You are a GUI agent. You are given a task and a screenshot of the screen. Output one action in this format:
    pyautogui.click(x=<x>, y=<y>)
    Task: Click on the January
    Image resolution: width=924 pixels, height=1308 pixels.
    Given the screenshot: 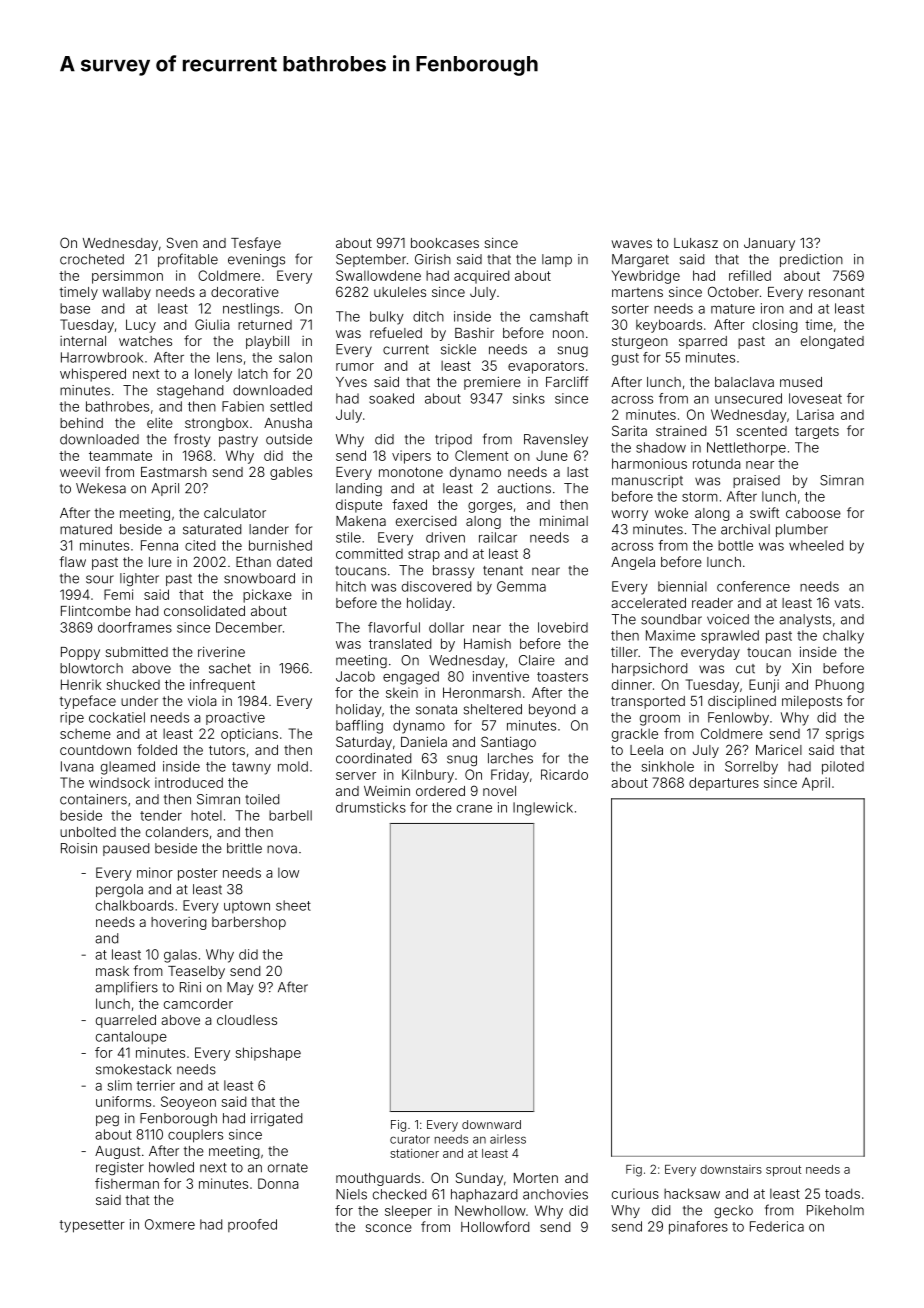 What is the action you would take?
    pyautogui.click(x=769, y=244)
